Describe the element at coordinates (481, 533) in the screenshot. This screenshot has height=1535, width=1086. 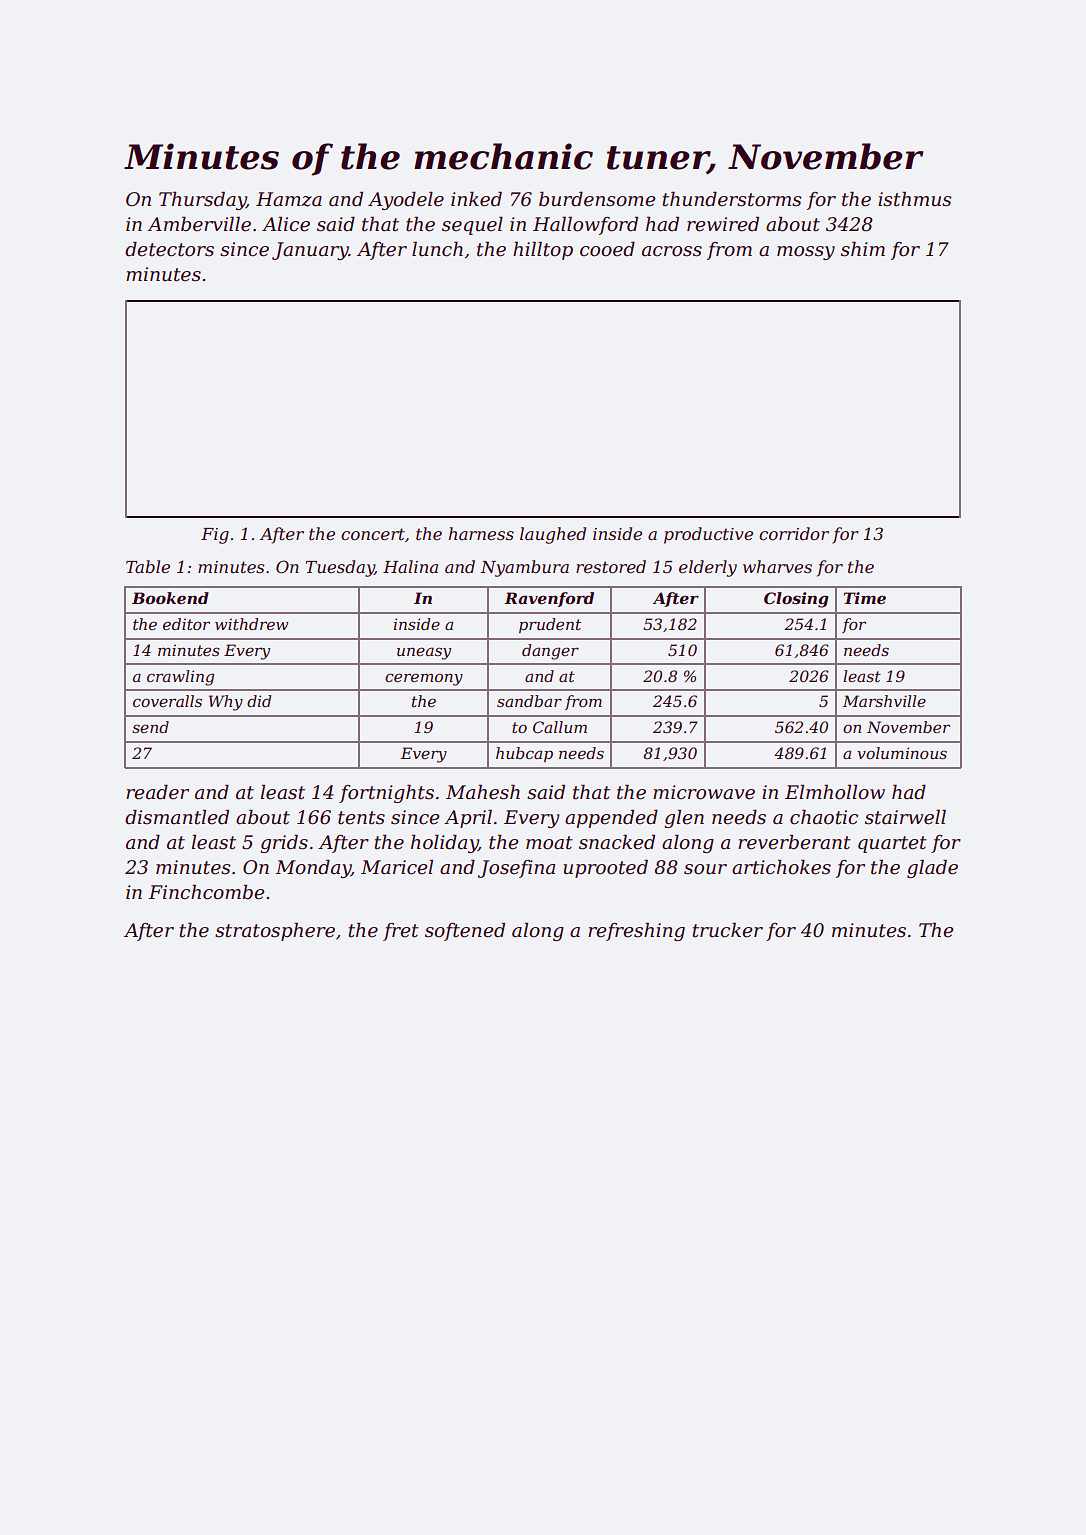
I see `harness` at that location.
